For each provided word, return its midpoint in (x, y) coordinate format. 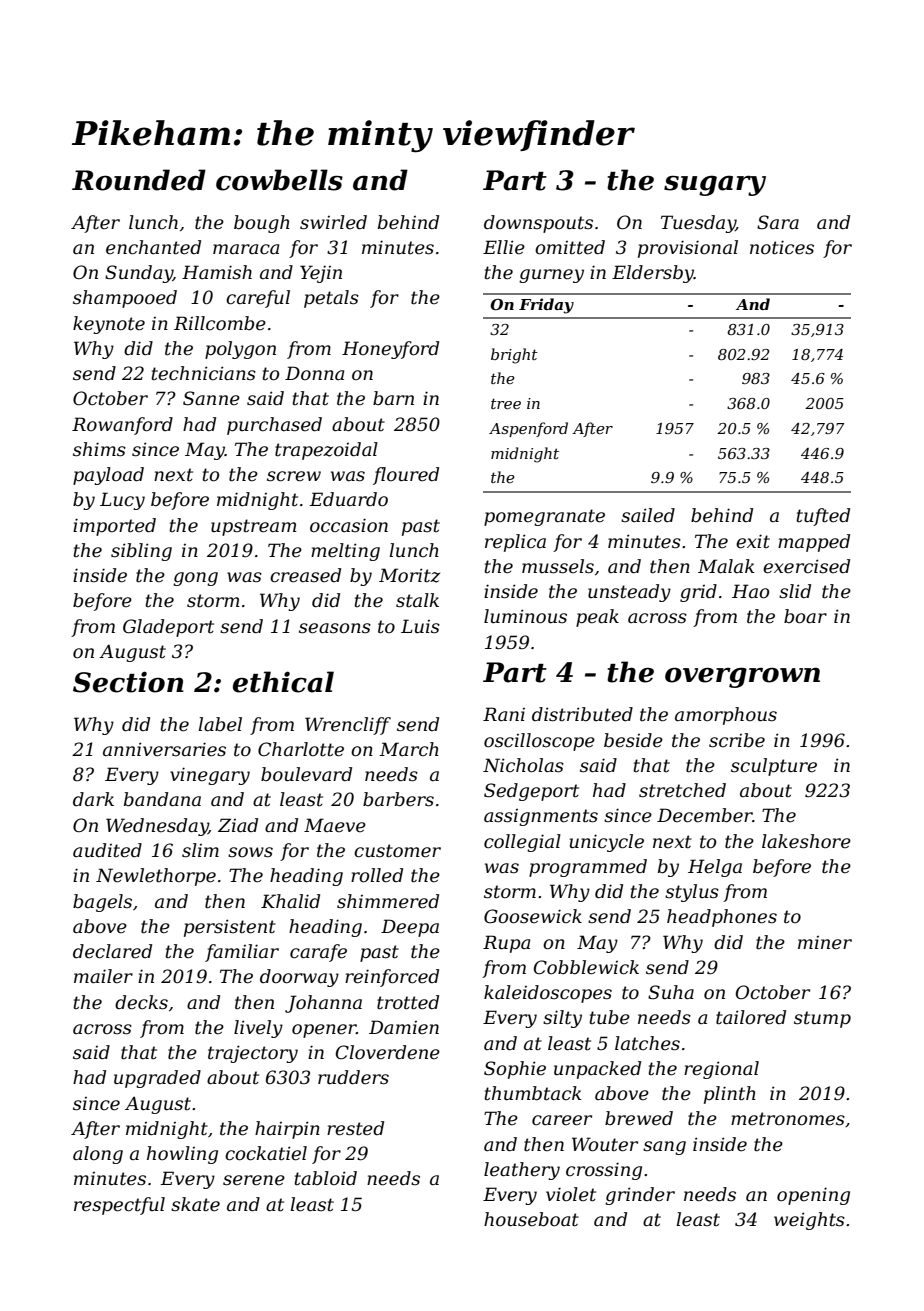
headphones (722, 918)
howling (182, 1155)
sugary (715, 185)
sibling (141, 552)
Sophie (515, 1070)
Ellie (504, 247)
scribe (737, 740)
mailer (103, 976)
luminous (525, 616)
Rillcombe (220, 323)
